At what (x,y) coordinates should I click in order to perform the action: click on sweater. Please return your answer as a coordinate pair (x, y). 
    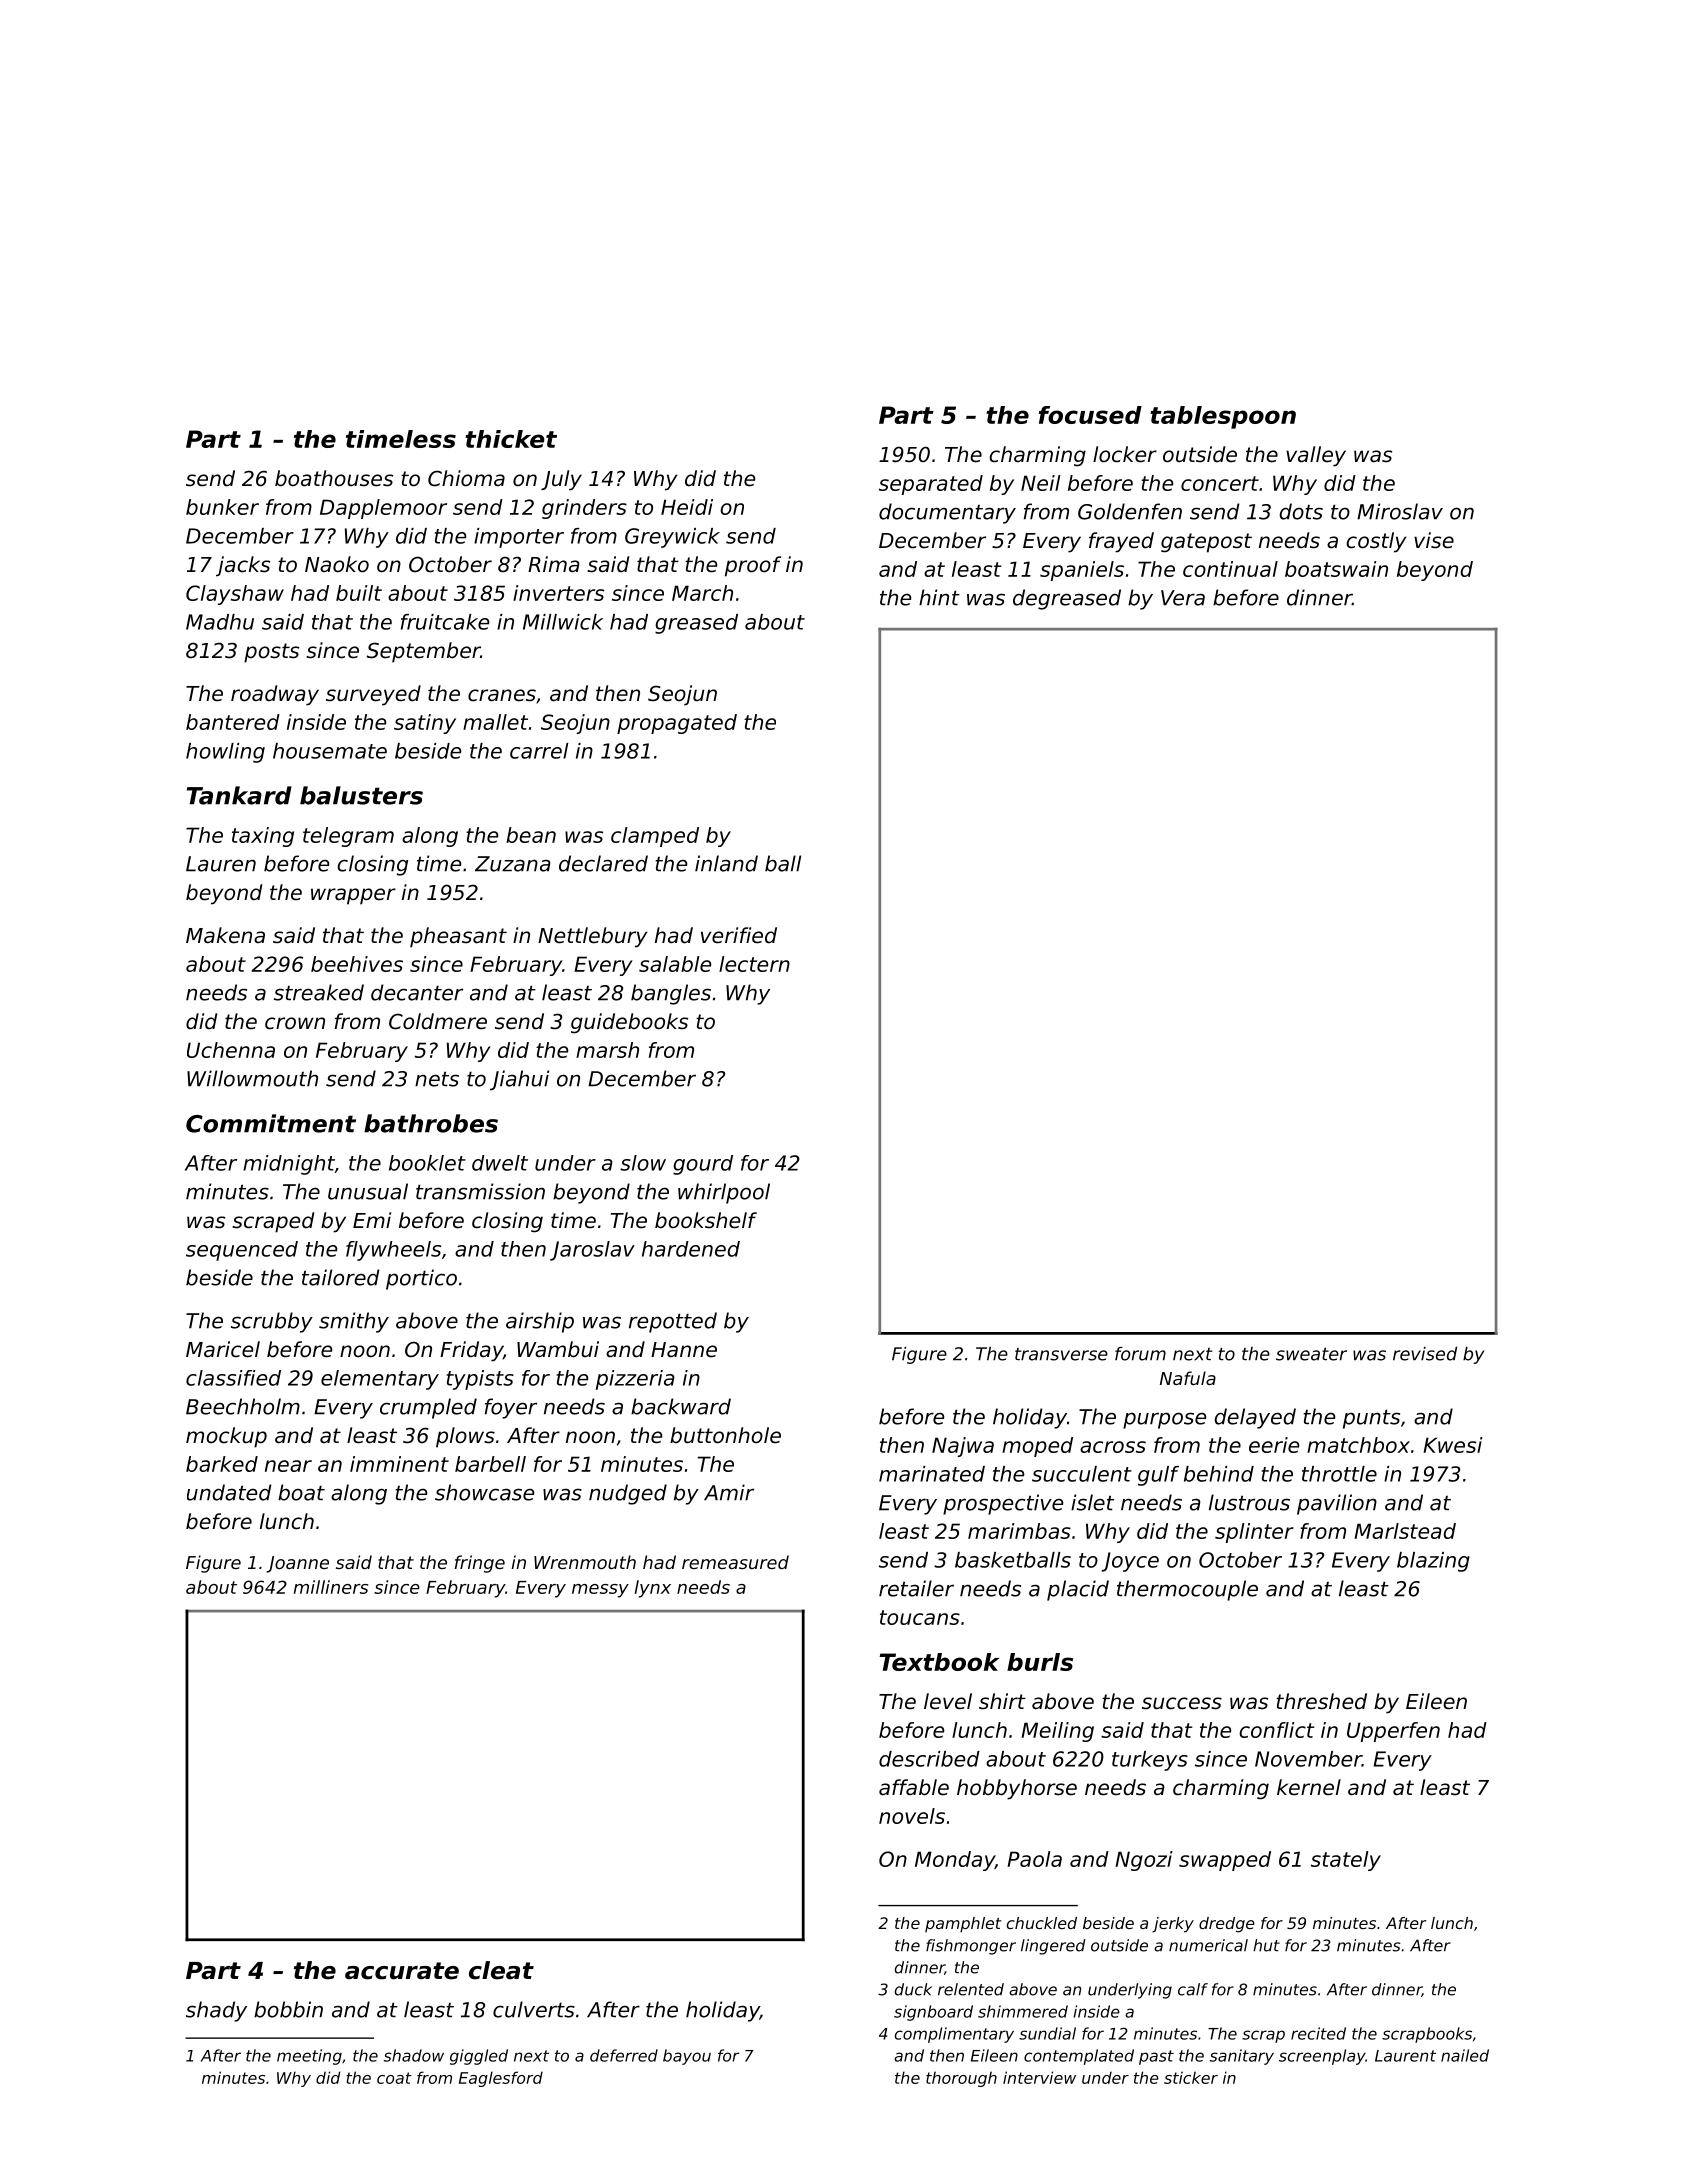
    Looking at the image, I should click on (1311, 1354).
